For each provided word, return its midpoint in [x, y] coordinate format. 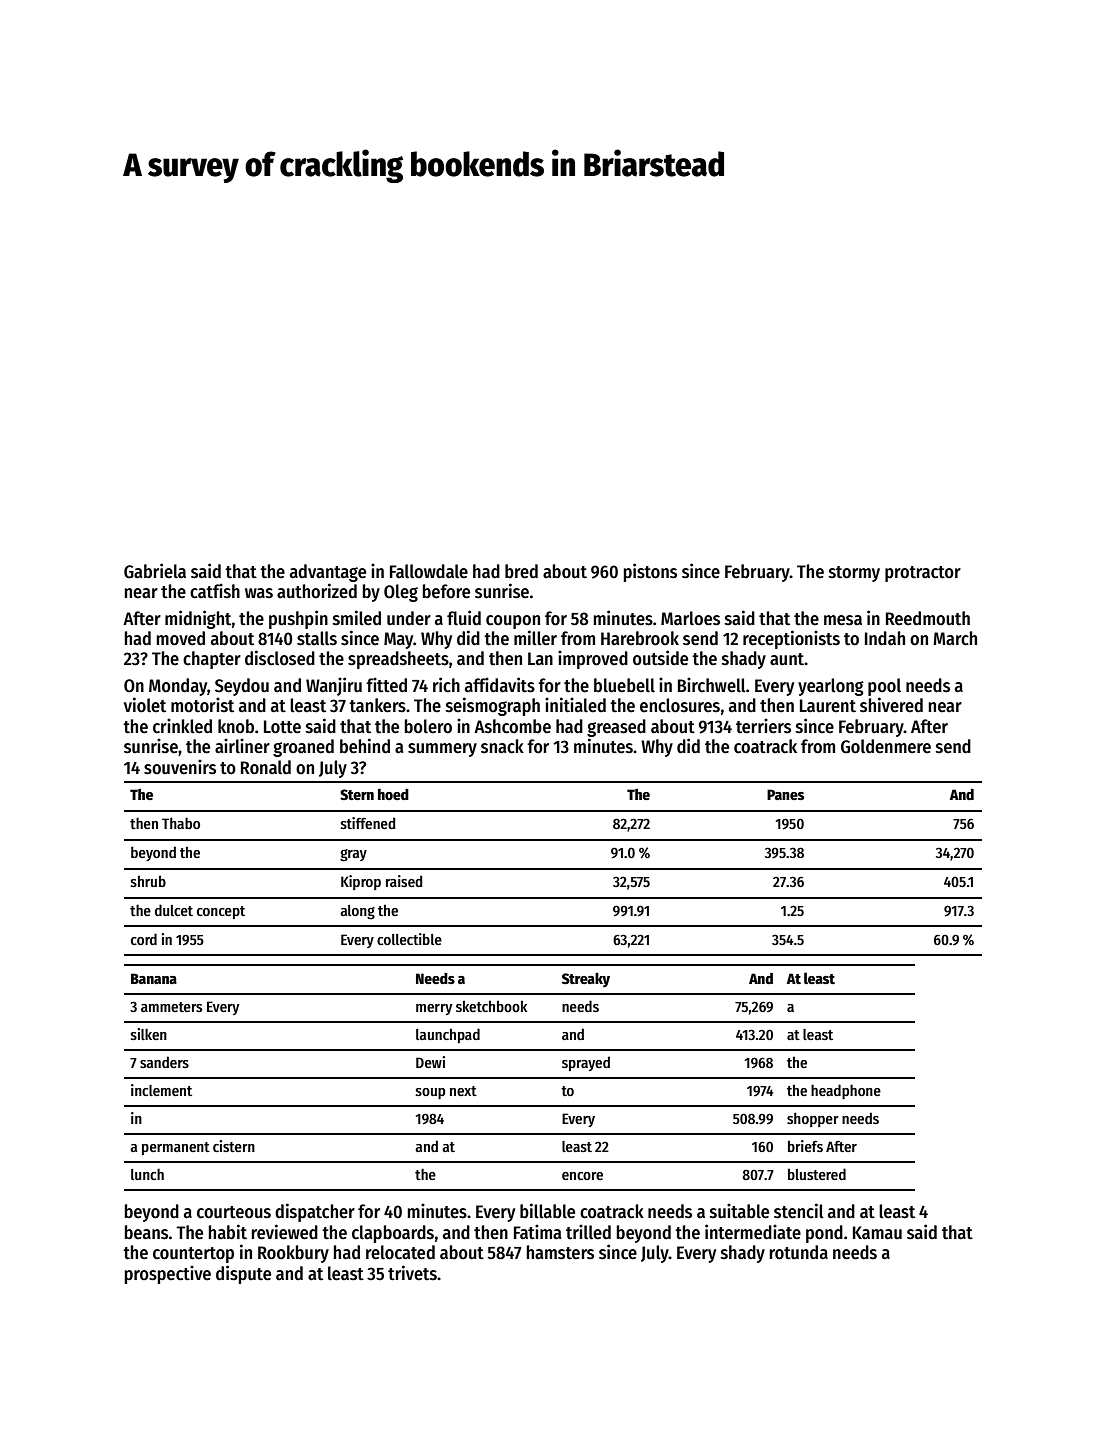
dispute [243, 1274]
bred [521, 571]
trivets [412, 1273]
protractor [923, 574]
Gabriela [155, 571]
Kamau [877, 1233]
